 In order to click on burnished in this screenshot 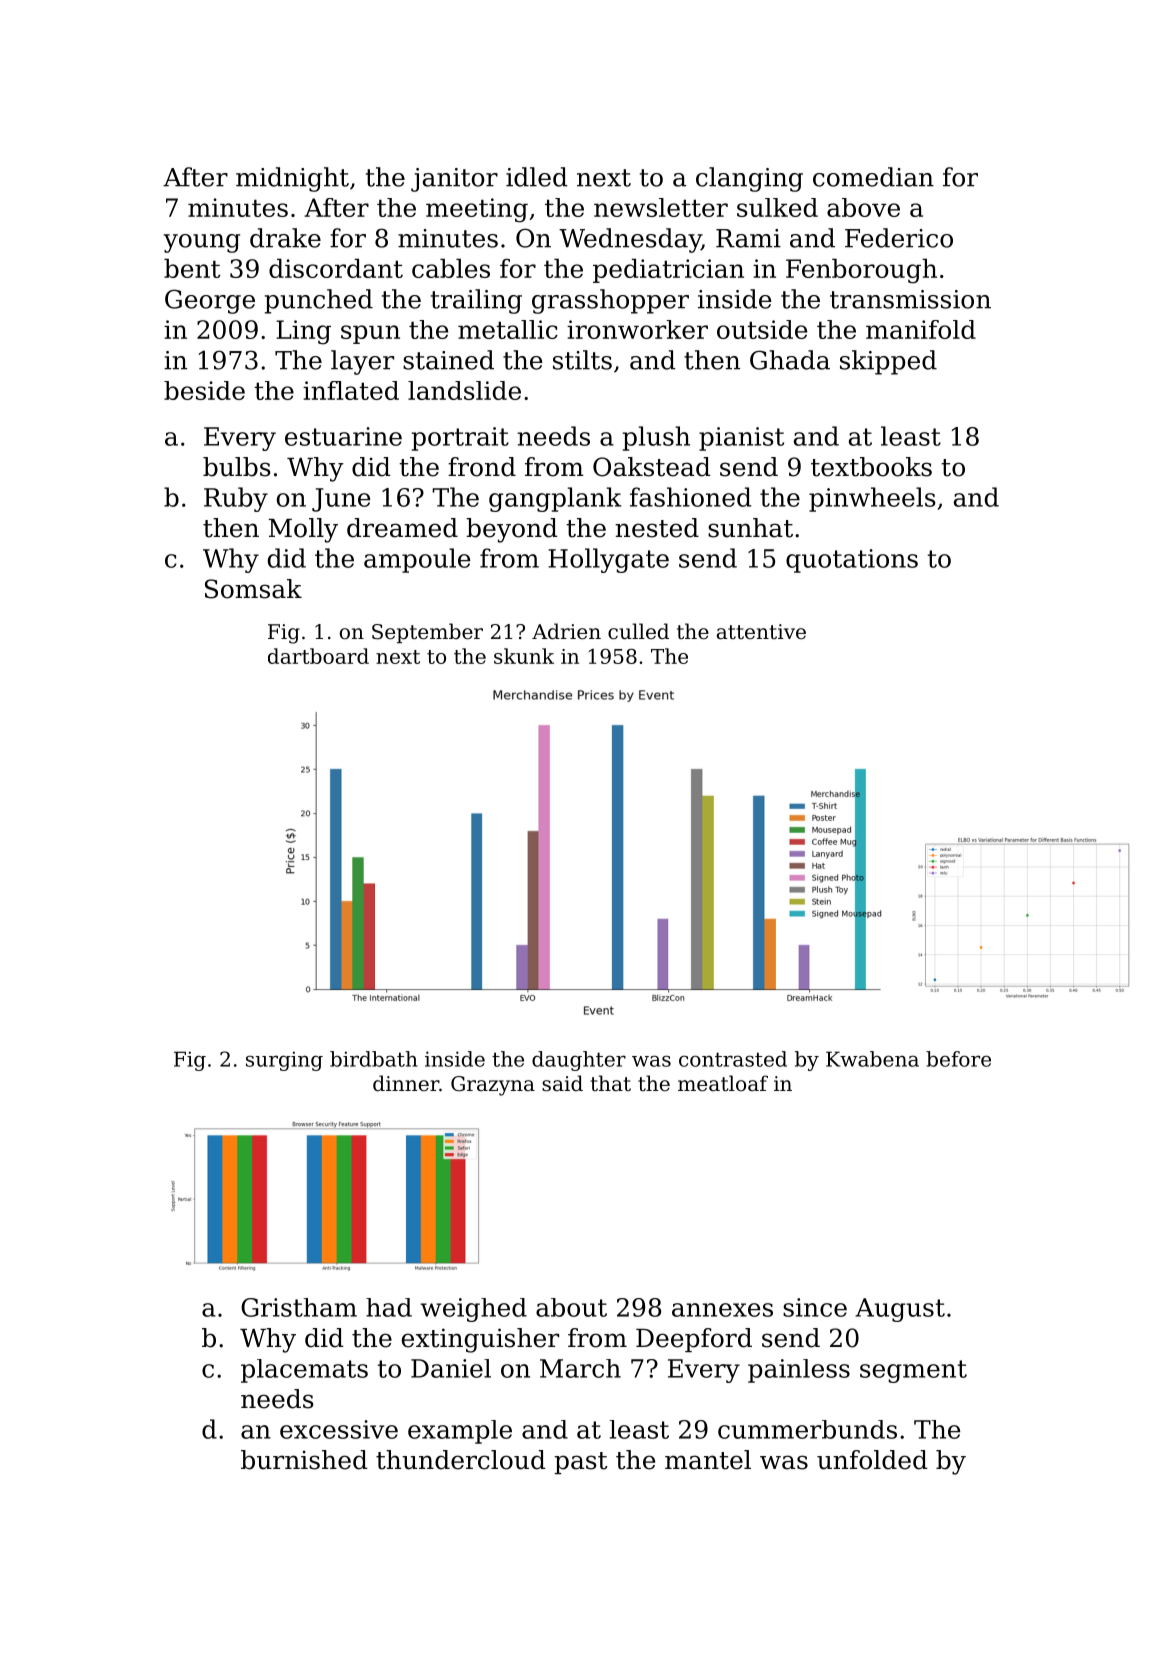, I will do `click(304, 1460)`.
